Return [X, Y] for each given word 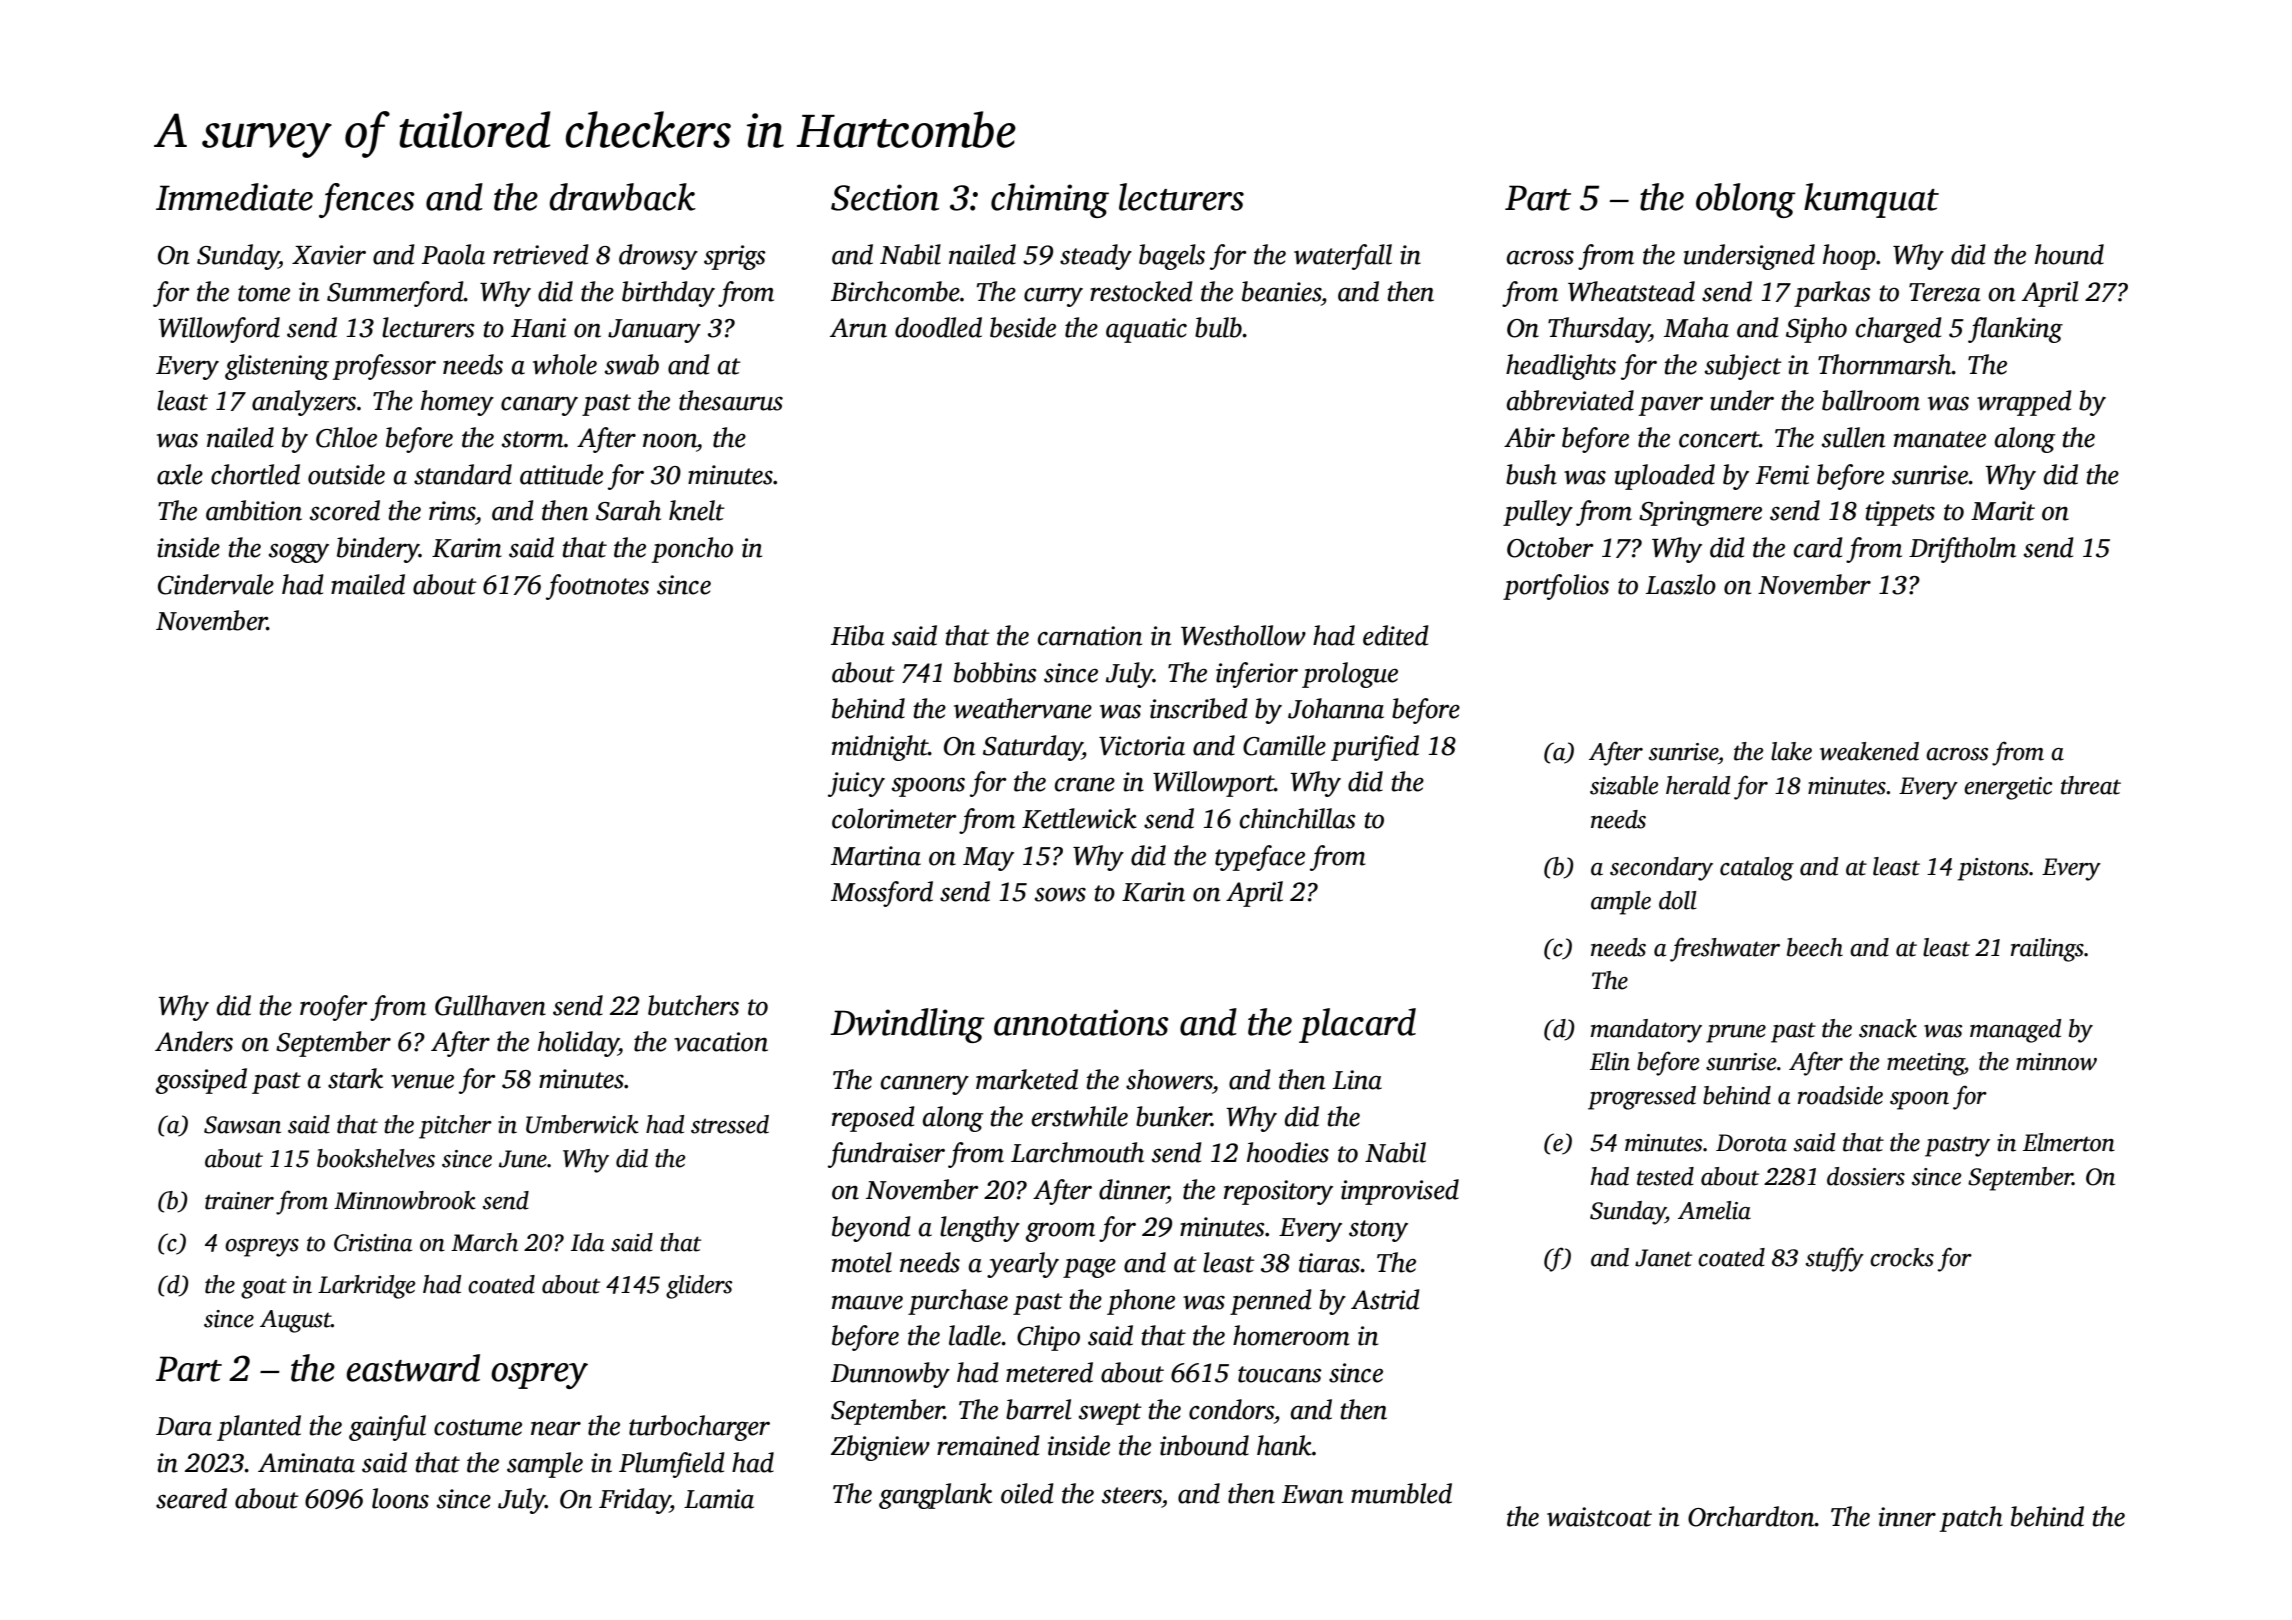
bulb [1218, 327]
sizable [1624, 785]
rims [452, 511]
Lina [1357, 1080]
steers [1132, 1495]
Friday [634, 1501]
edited [1396, 635]
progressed [1642, 1098]
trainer [239, 1201]
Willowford [219, 330]
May [988, 859]
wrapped [2024, 403]
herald [1698, 785]
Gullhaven [490, 1005]
